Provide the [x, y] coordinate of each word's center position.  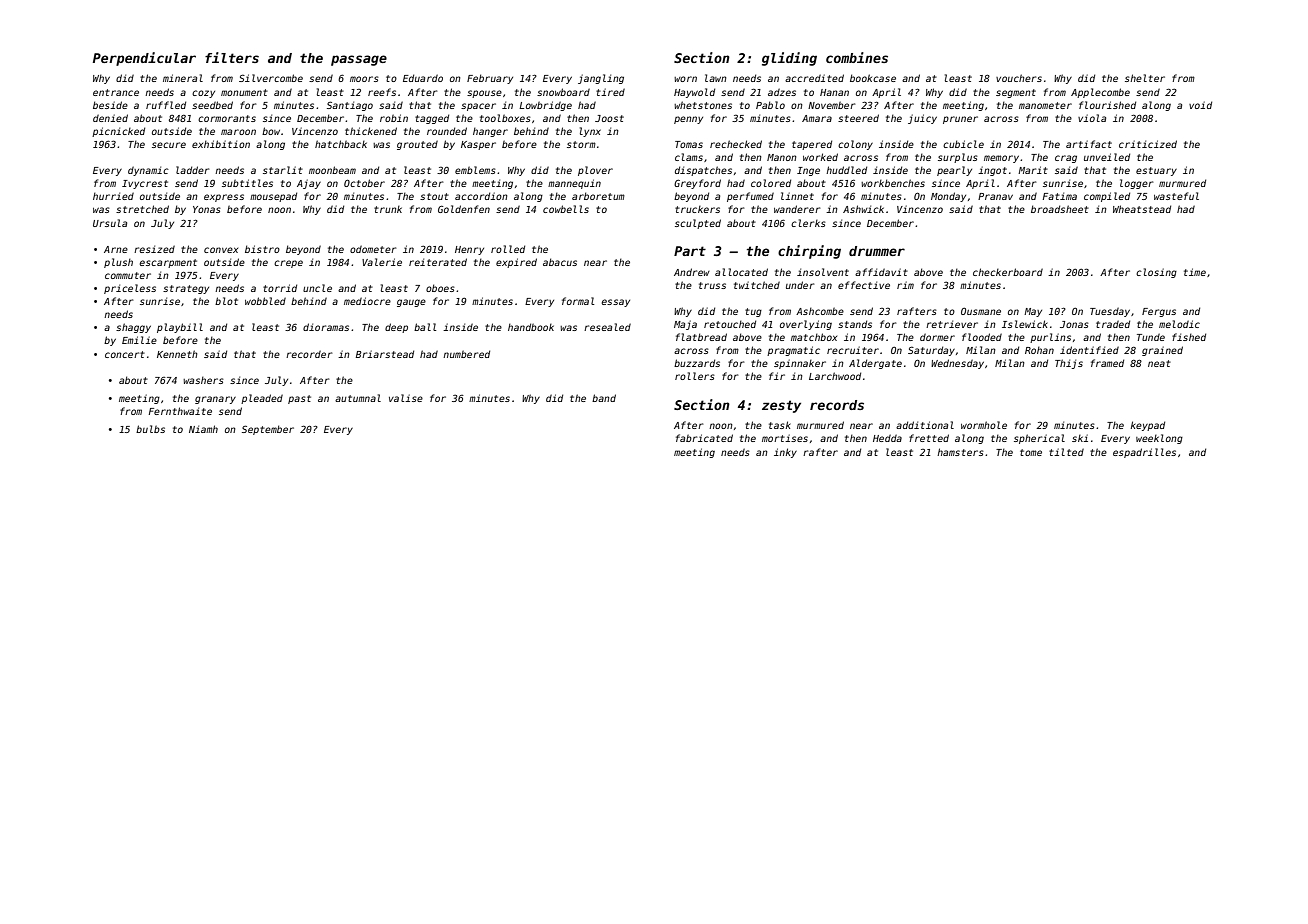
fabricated [704, 438]
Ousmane [981, 311]
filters [232, 57]
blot [226, 301]
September [268, 430]
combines [857, 57]
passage [359, 60]
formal [578, 301]
